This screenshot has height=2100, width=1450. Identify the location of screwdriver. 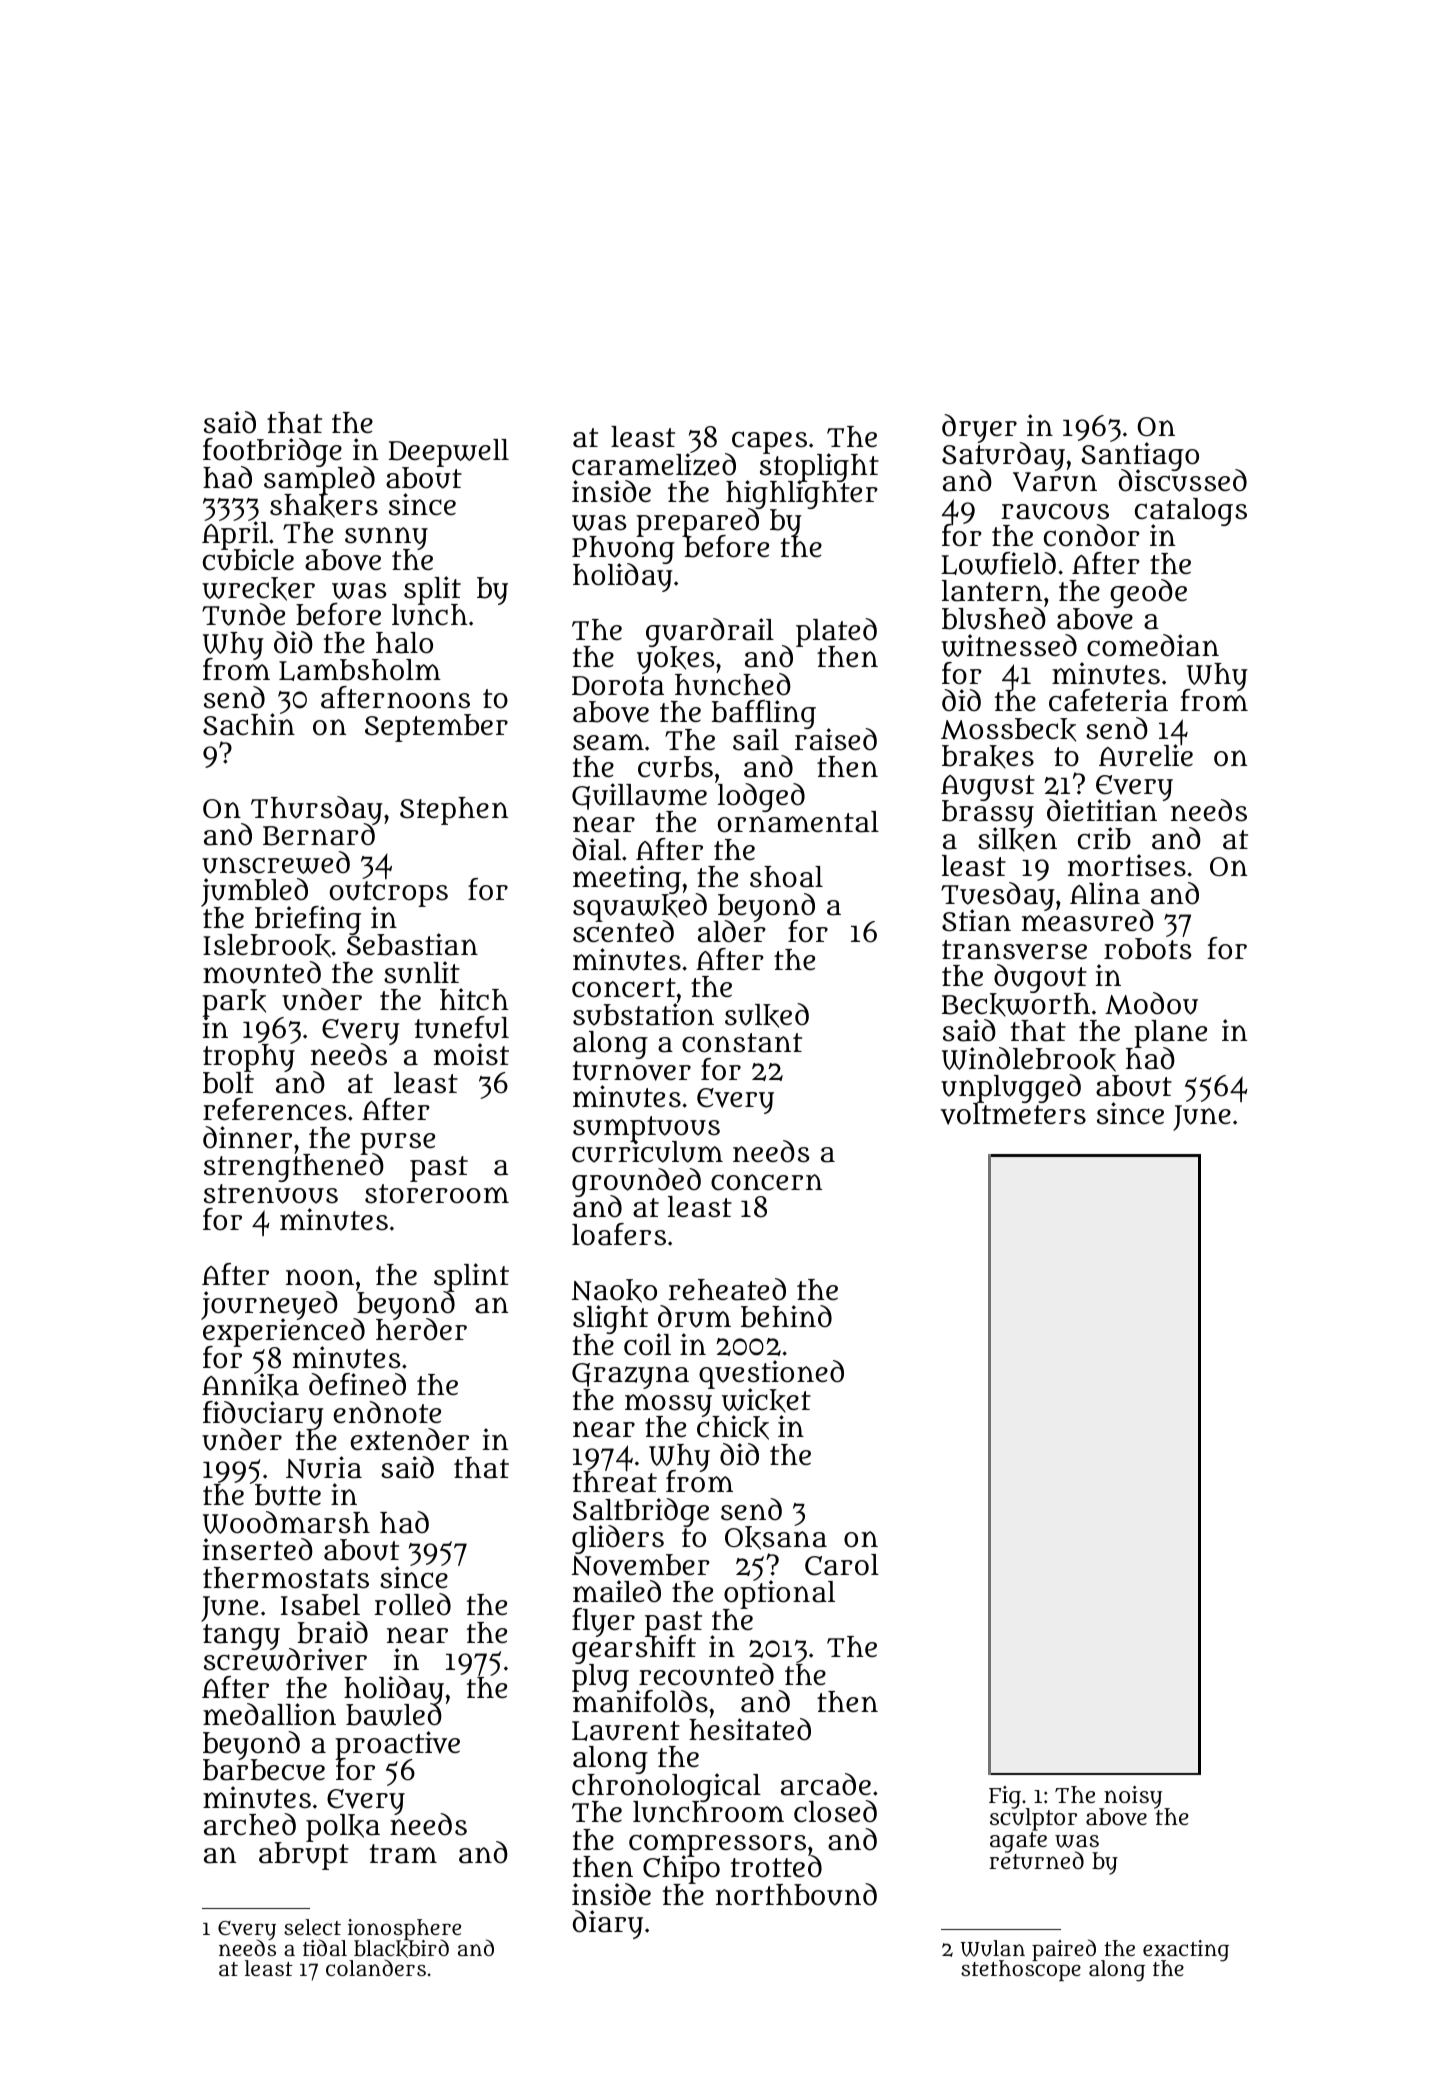
(285, 1660).
